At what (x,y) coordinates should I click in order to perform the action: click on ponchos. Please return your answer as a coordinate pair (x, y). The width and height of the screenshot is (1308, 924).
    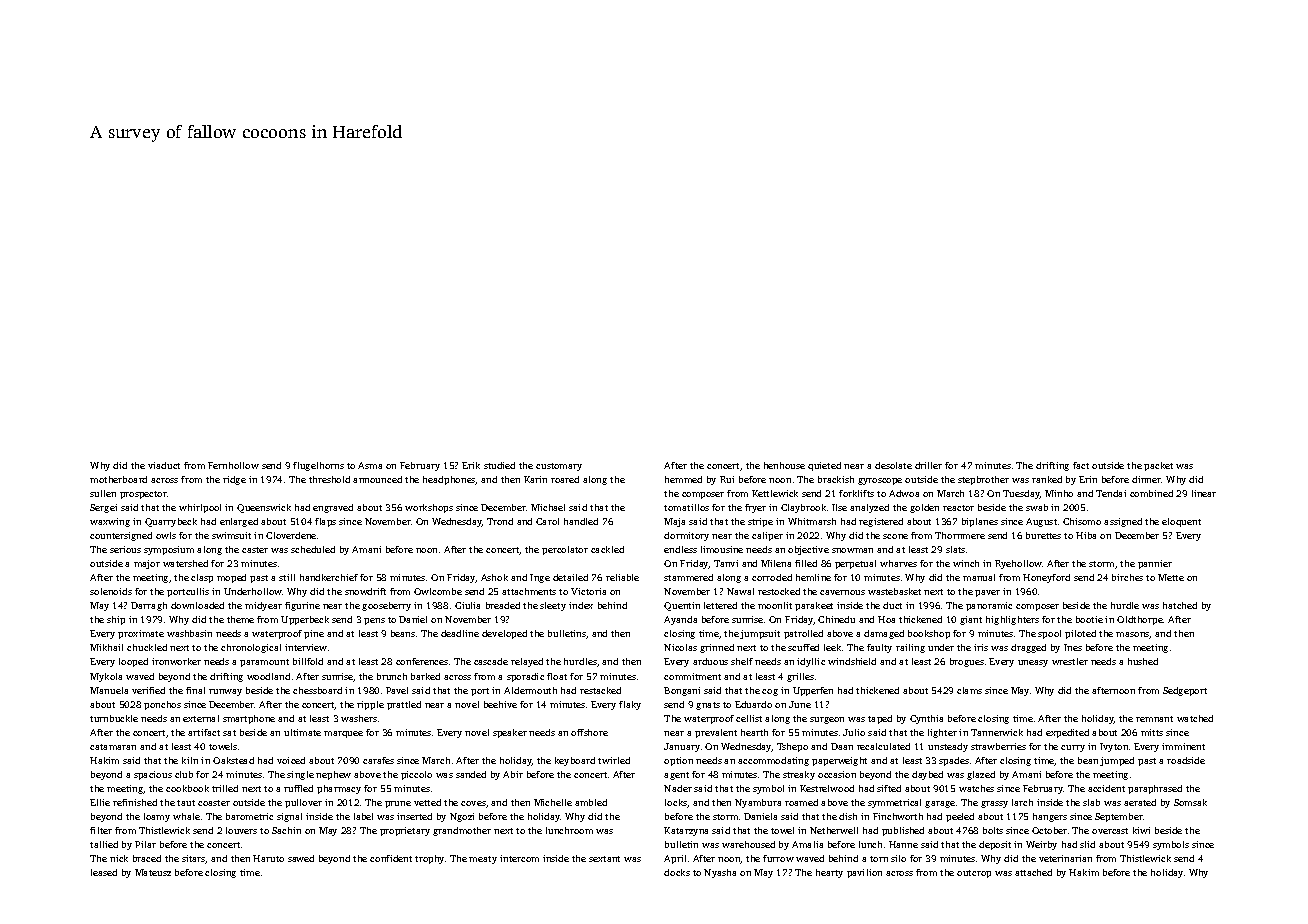
    Looking at the image, I should click on (162, 705).
